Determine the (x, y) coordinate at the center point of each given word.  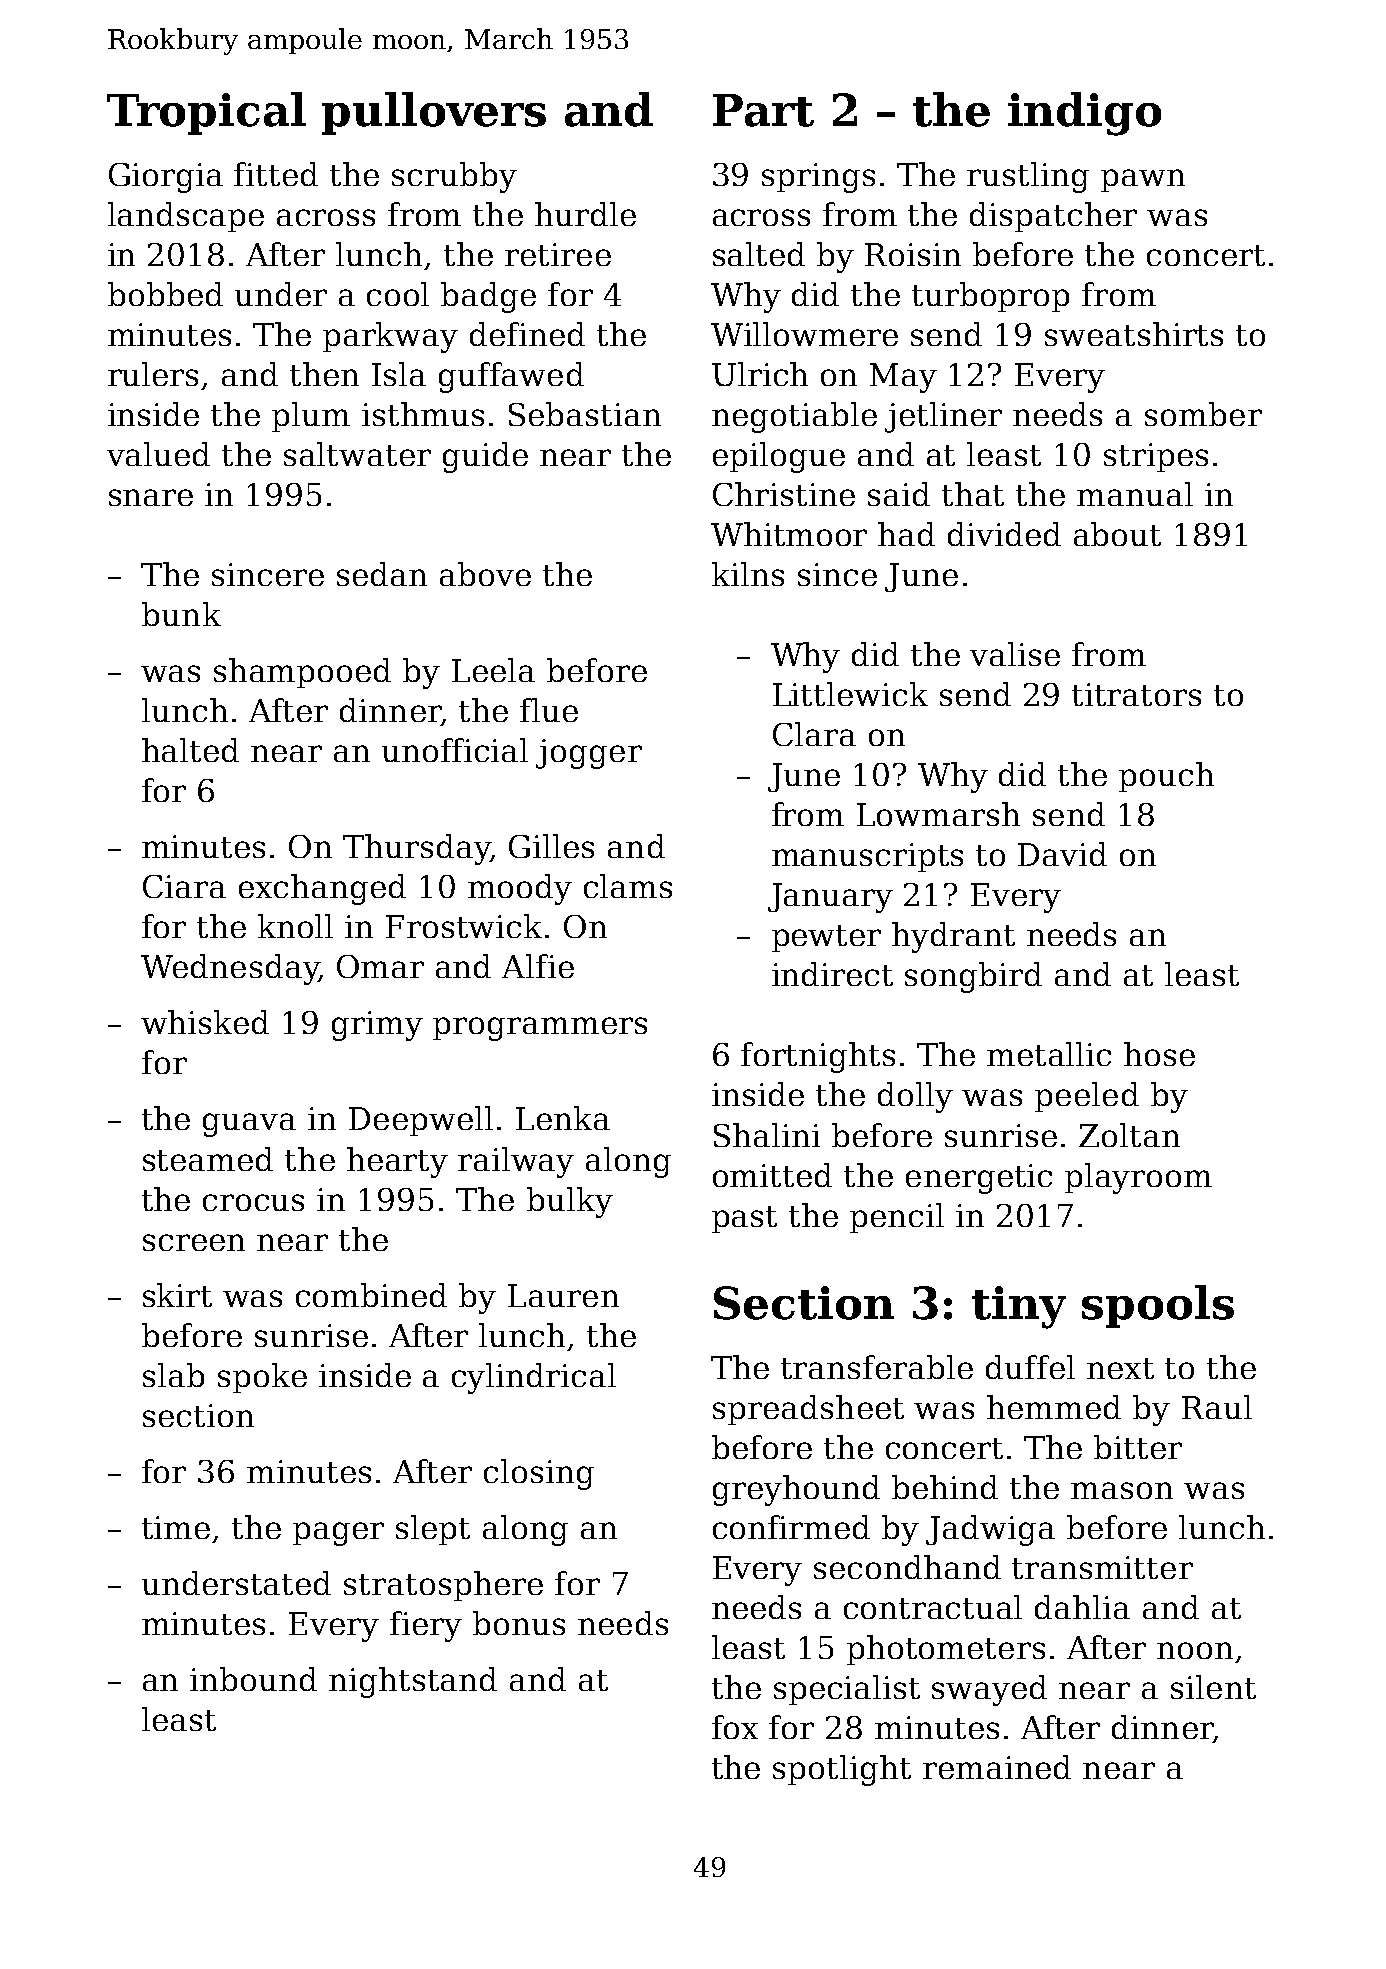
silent (1213, 1687)
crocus (253, 1202)
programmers (540, 1029)
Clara (814, 734)
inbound (253, 1679)
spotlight (842, 1770)
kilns (748, 574)
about (1117, 534)
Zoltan (1129, 1135)
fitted (276, 174)
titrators (1136, 694)
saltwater (357, 454)
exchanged (322, 889)
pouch (1166, 777)
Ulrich (760, 374)
